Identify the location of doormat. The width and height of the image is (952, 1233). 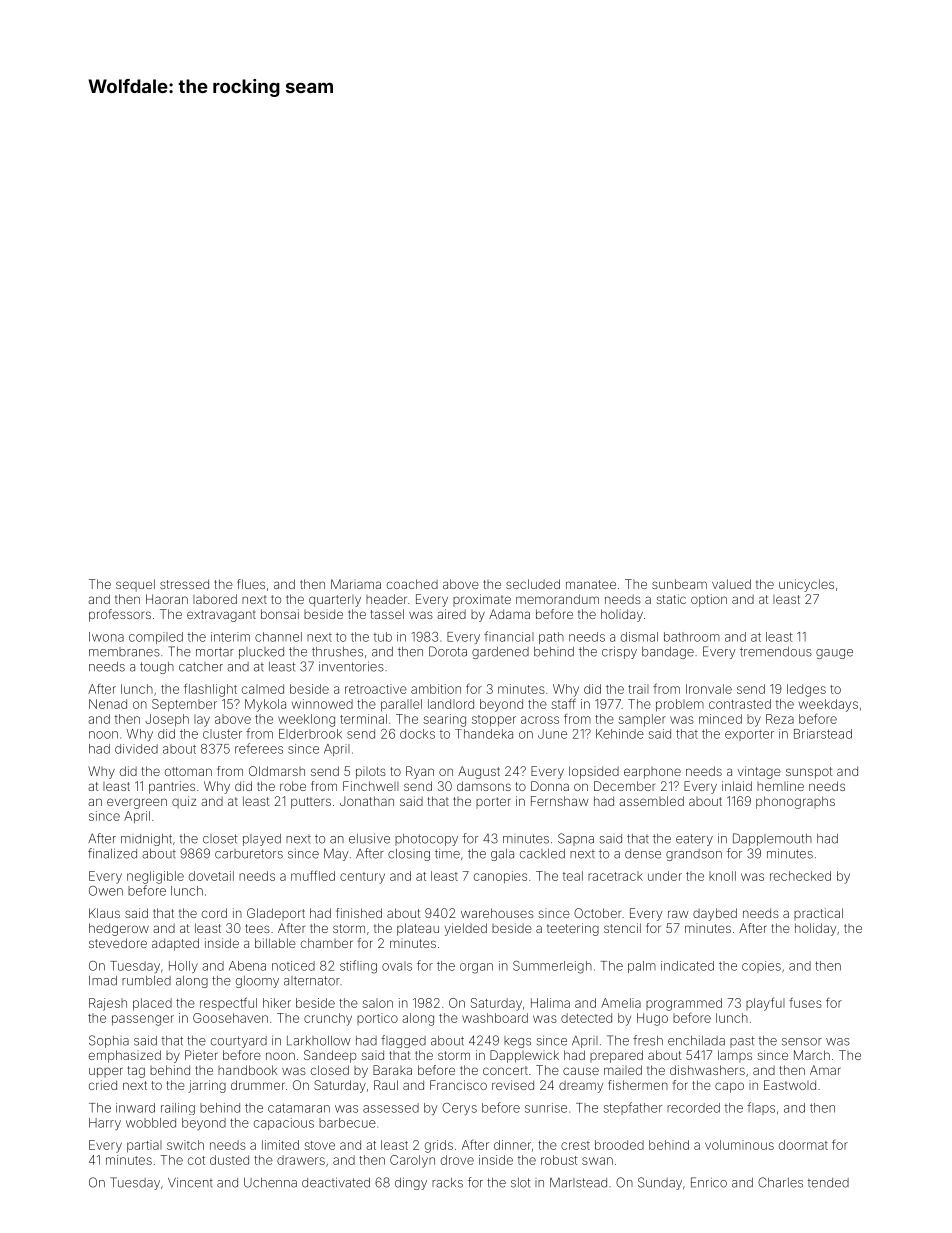
(803, 1145).
